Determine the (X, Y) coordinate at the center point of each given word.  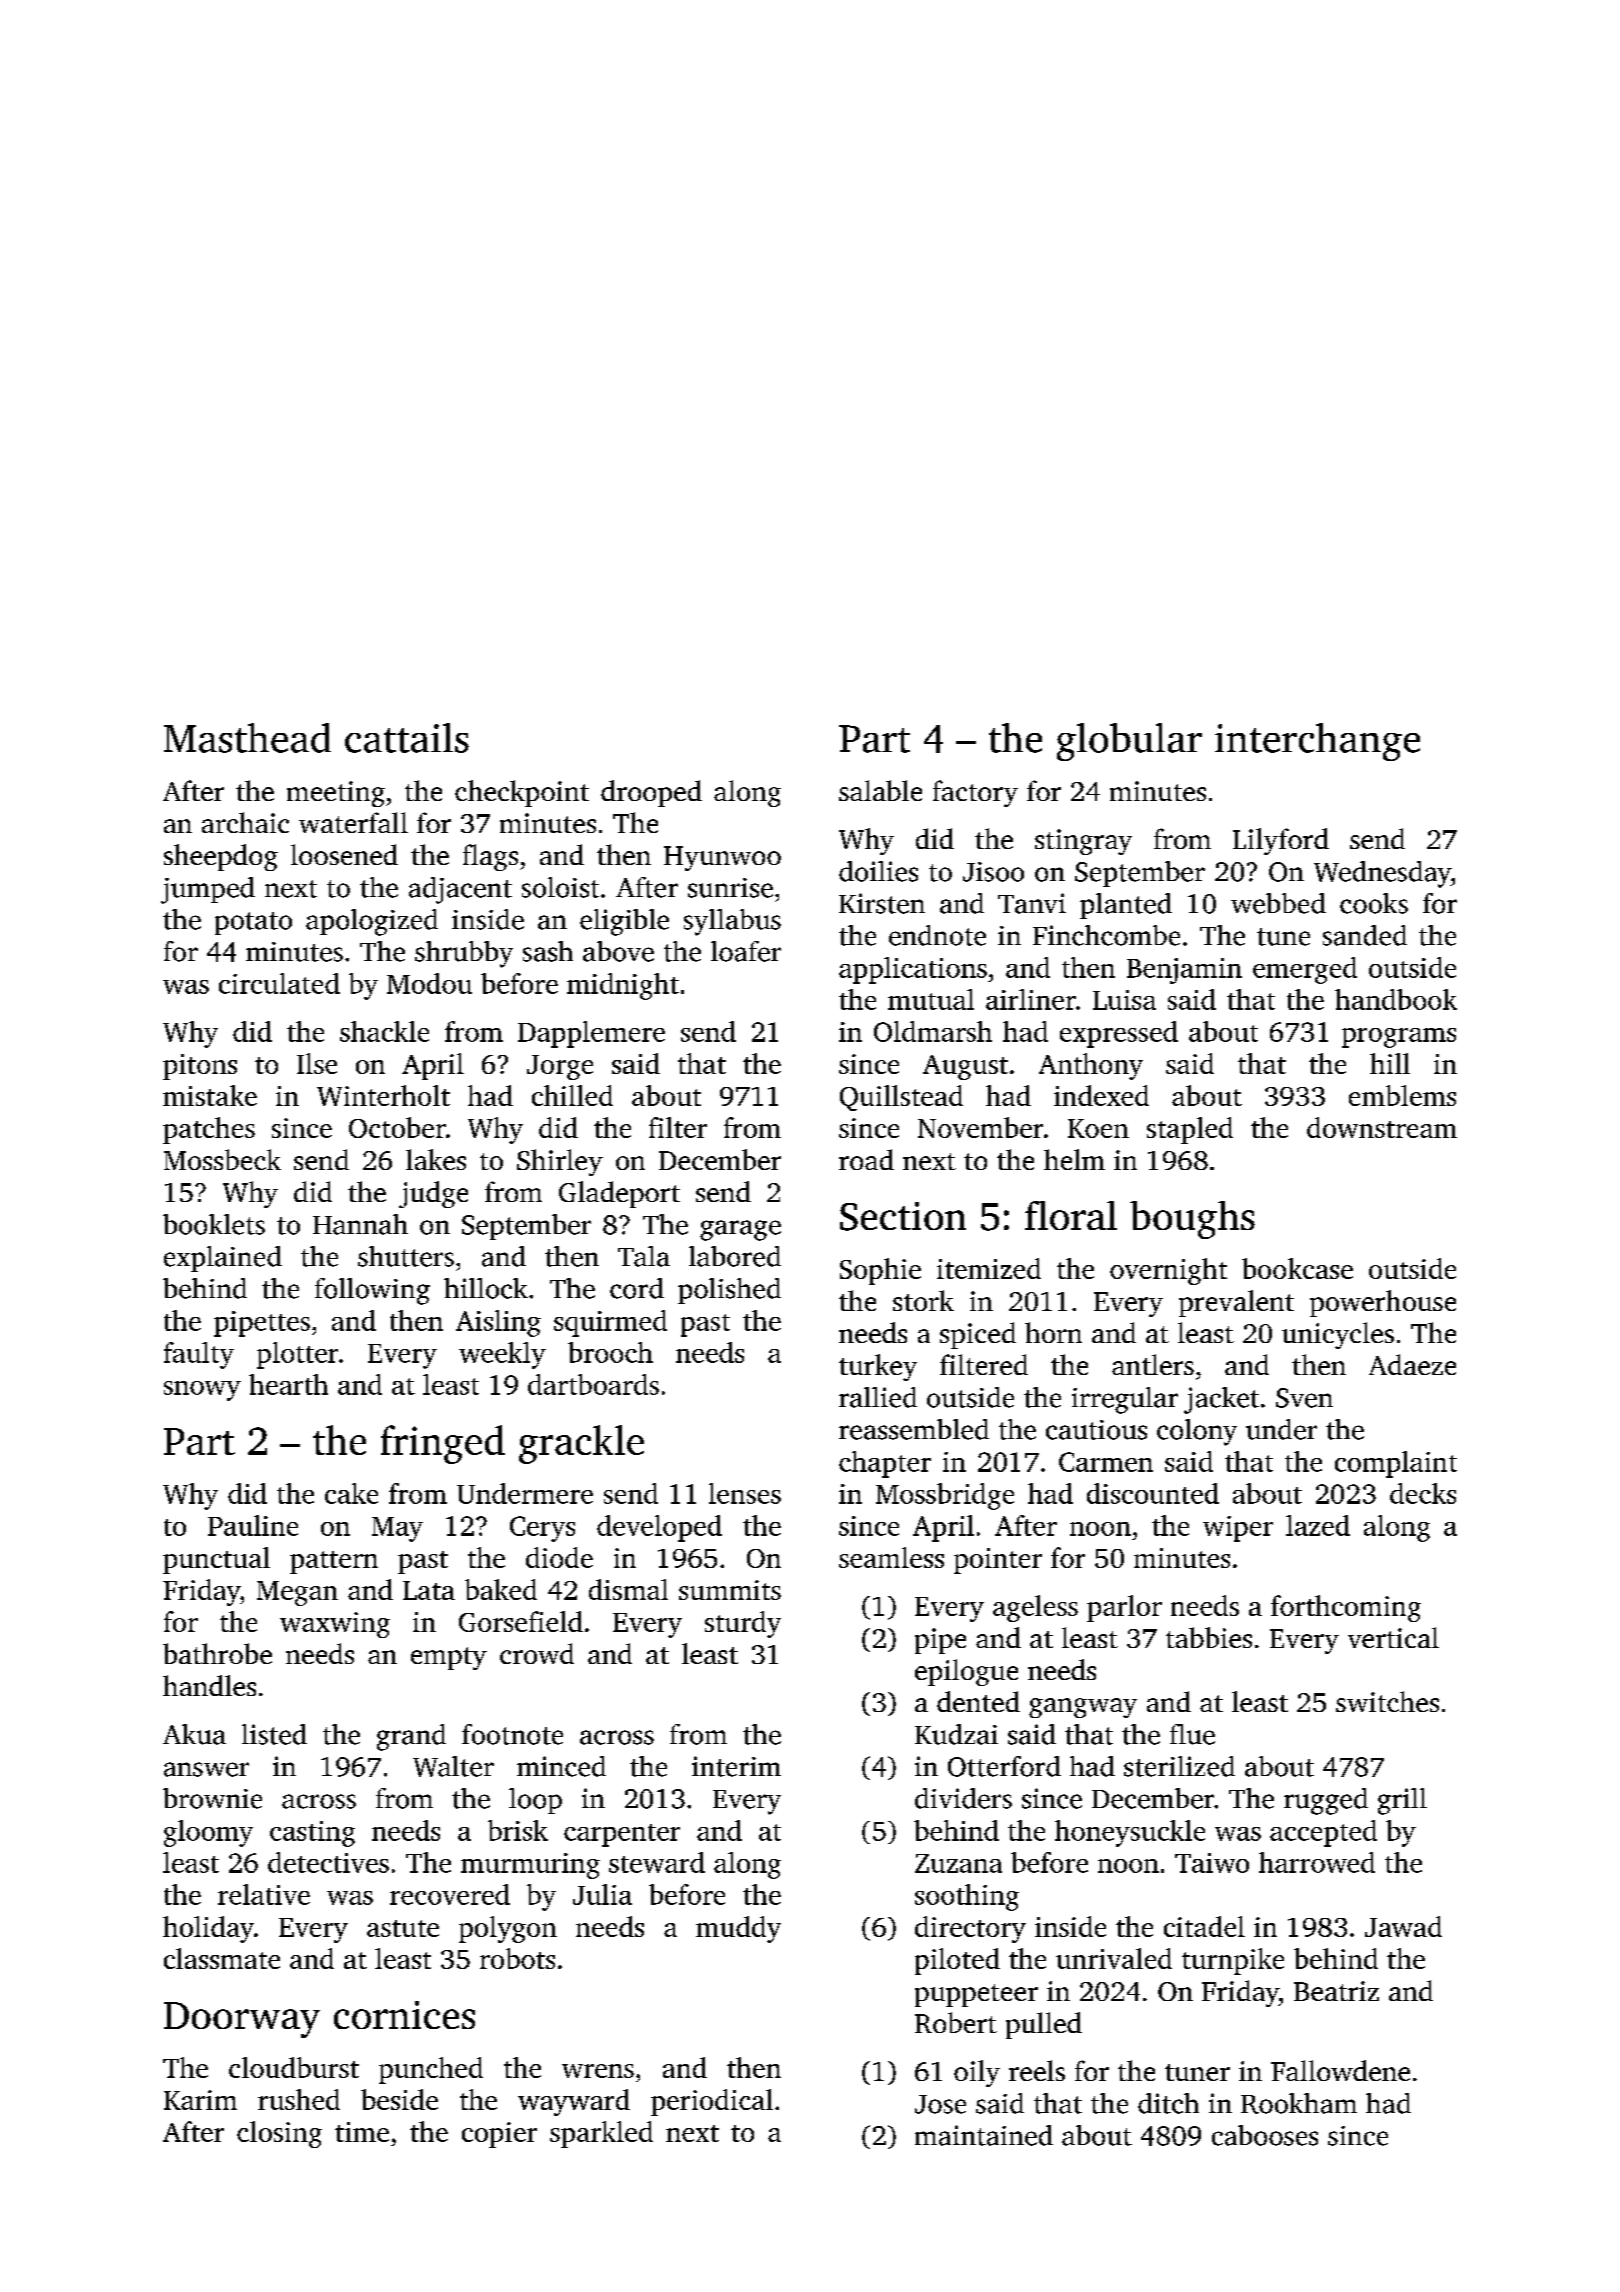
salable (880, 790)
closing (279, 2134)
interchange (1317, 742)
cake (351, 1493)
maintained (984, 2135)
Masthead (247, 738)
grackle (581, 1444)
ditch (1168, 2103)
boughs (1192, 1220)
